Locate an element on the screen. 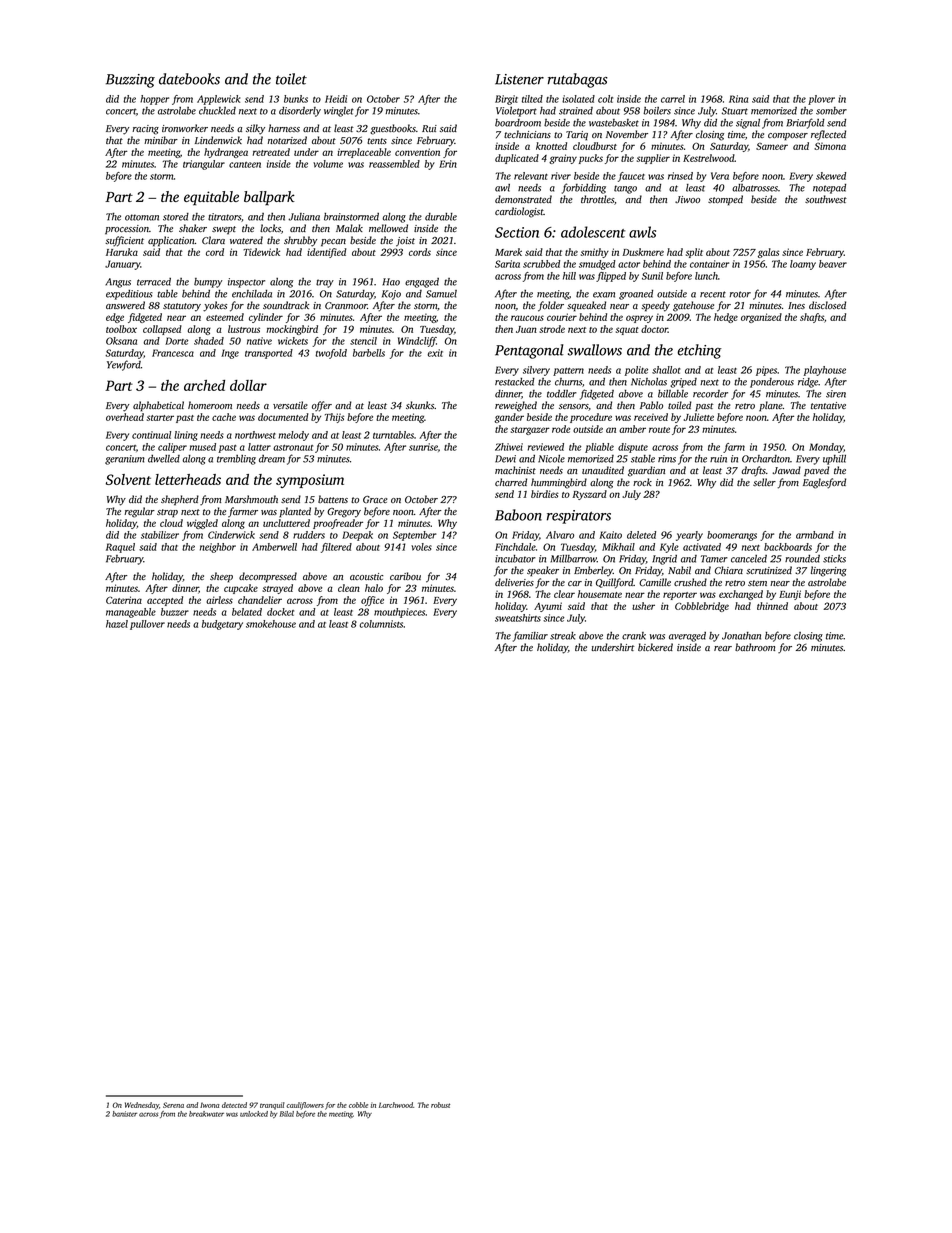 This screenshot has height=1233, width=952. Gregory is located at coordinates (344, 513).
